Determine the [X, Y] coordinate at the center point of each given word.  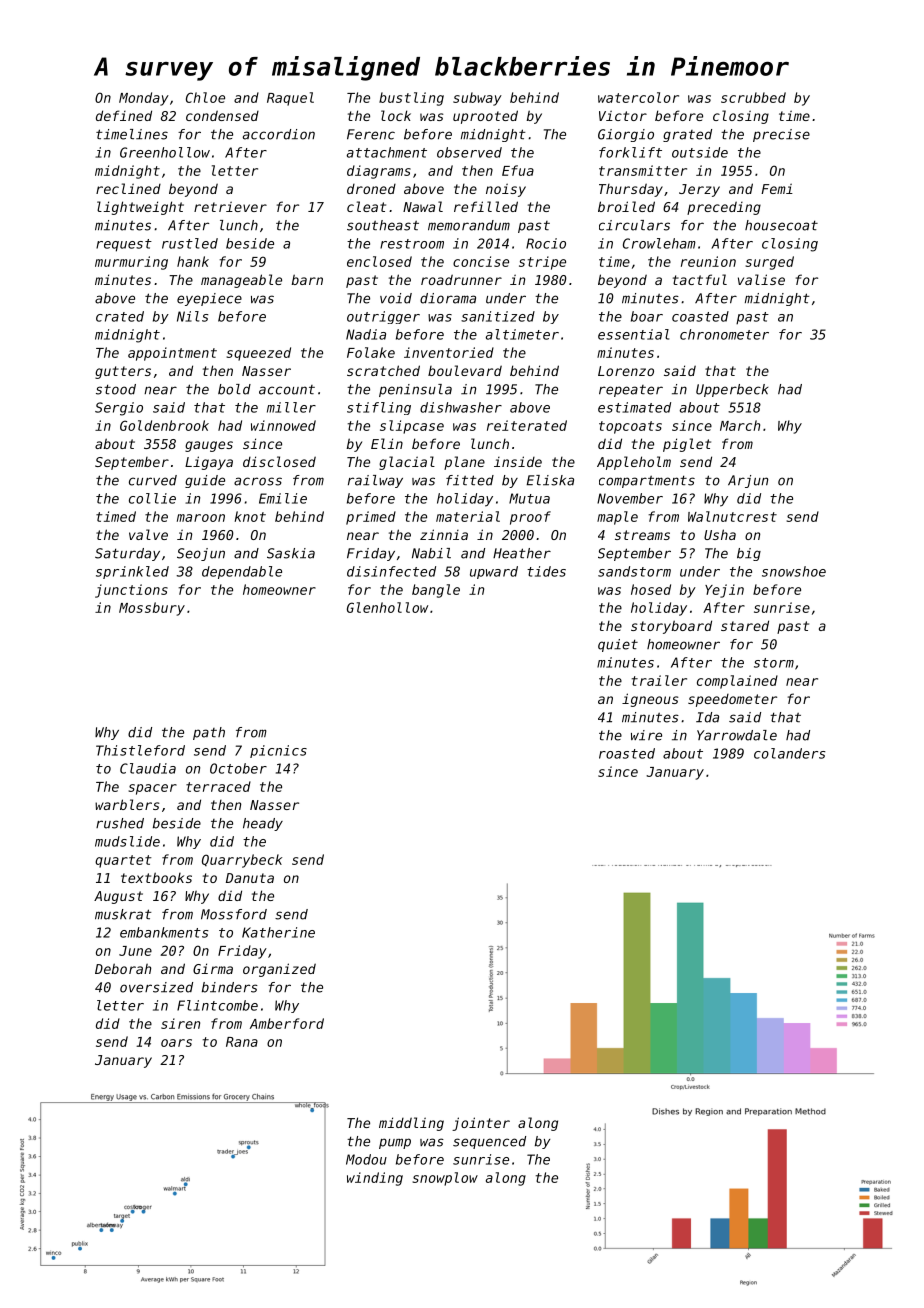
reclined [128, 188]
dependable [242, 572]
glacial [407, 463]
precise [781, 135]
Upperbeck [732, 390]
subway [477, 99]
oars [176, 1043]
